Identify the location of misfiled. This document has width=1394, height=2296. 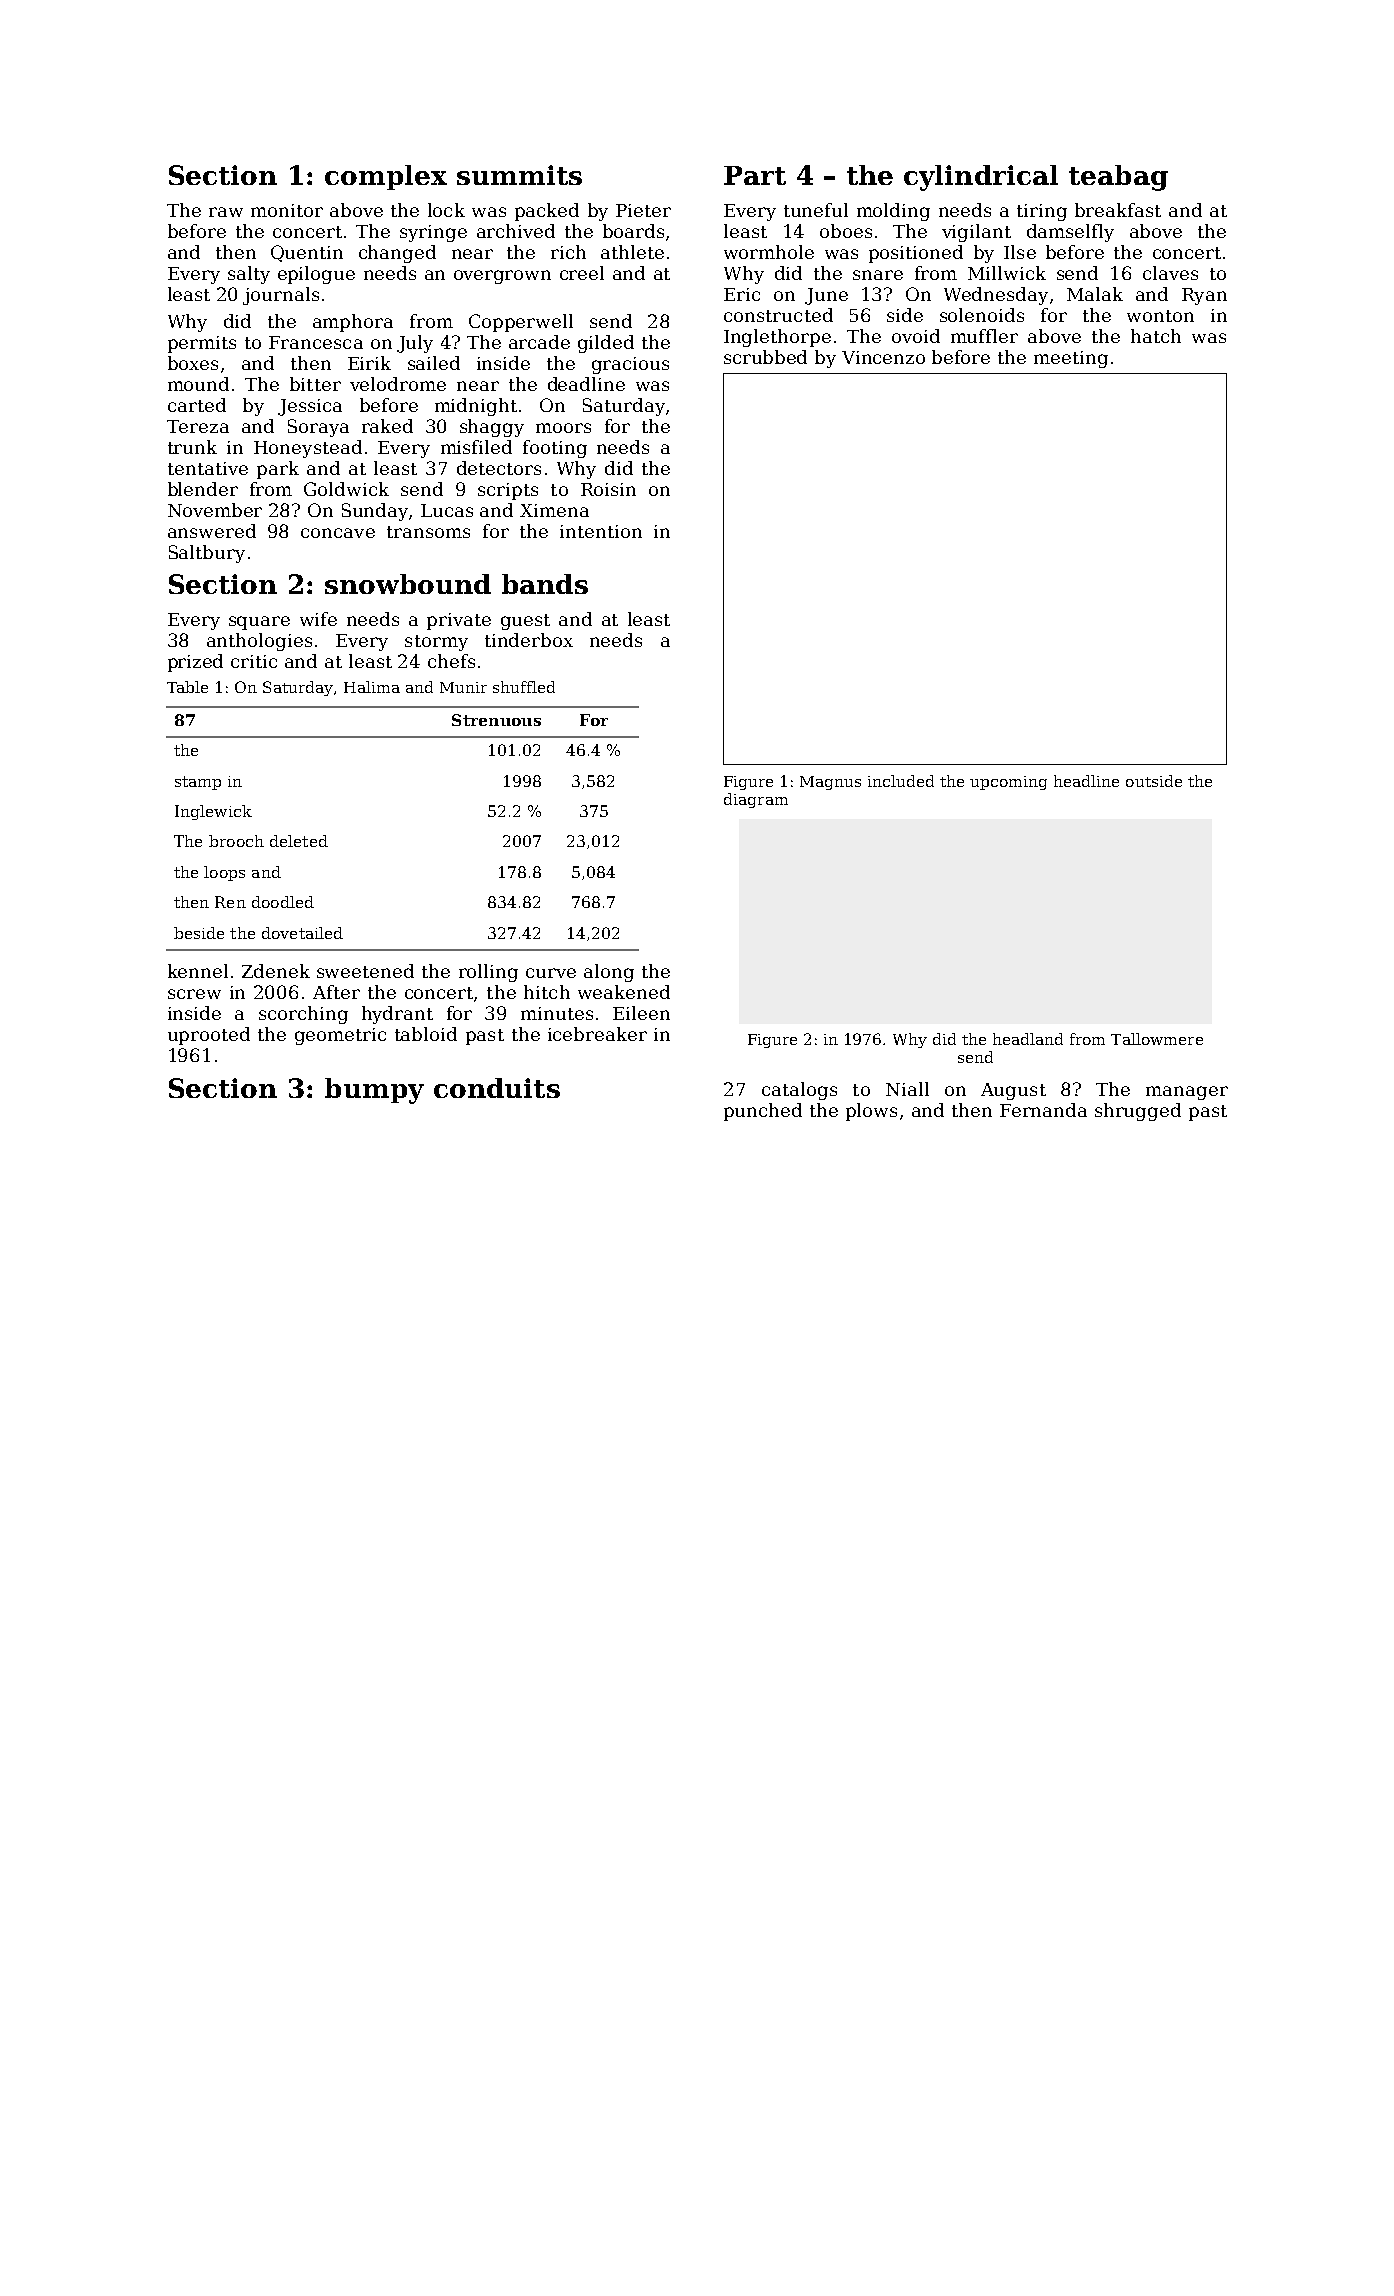
(476, 447).
